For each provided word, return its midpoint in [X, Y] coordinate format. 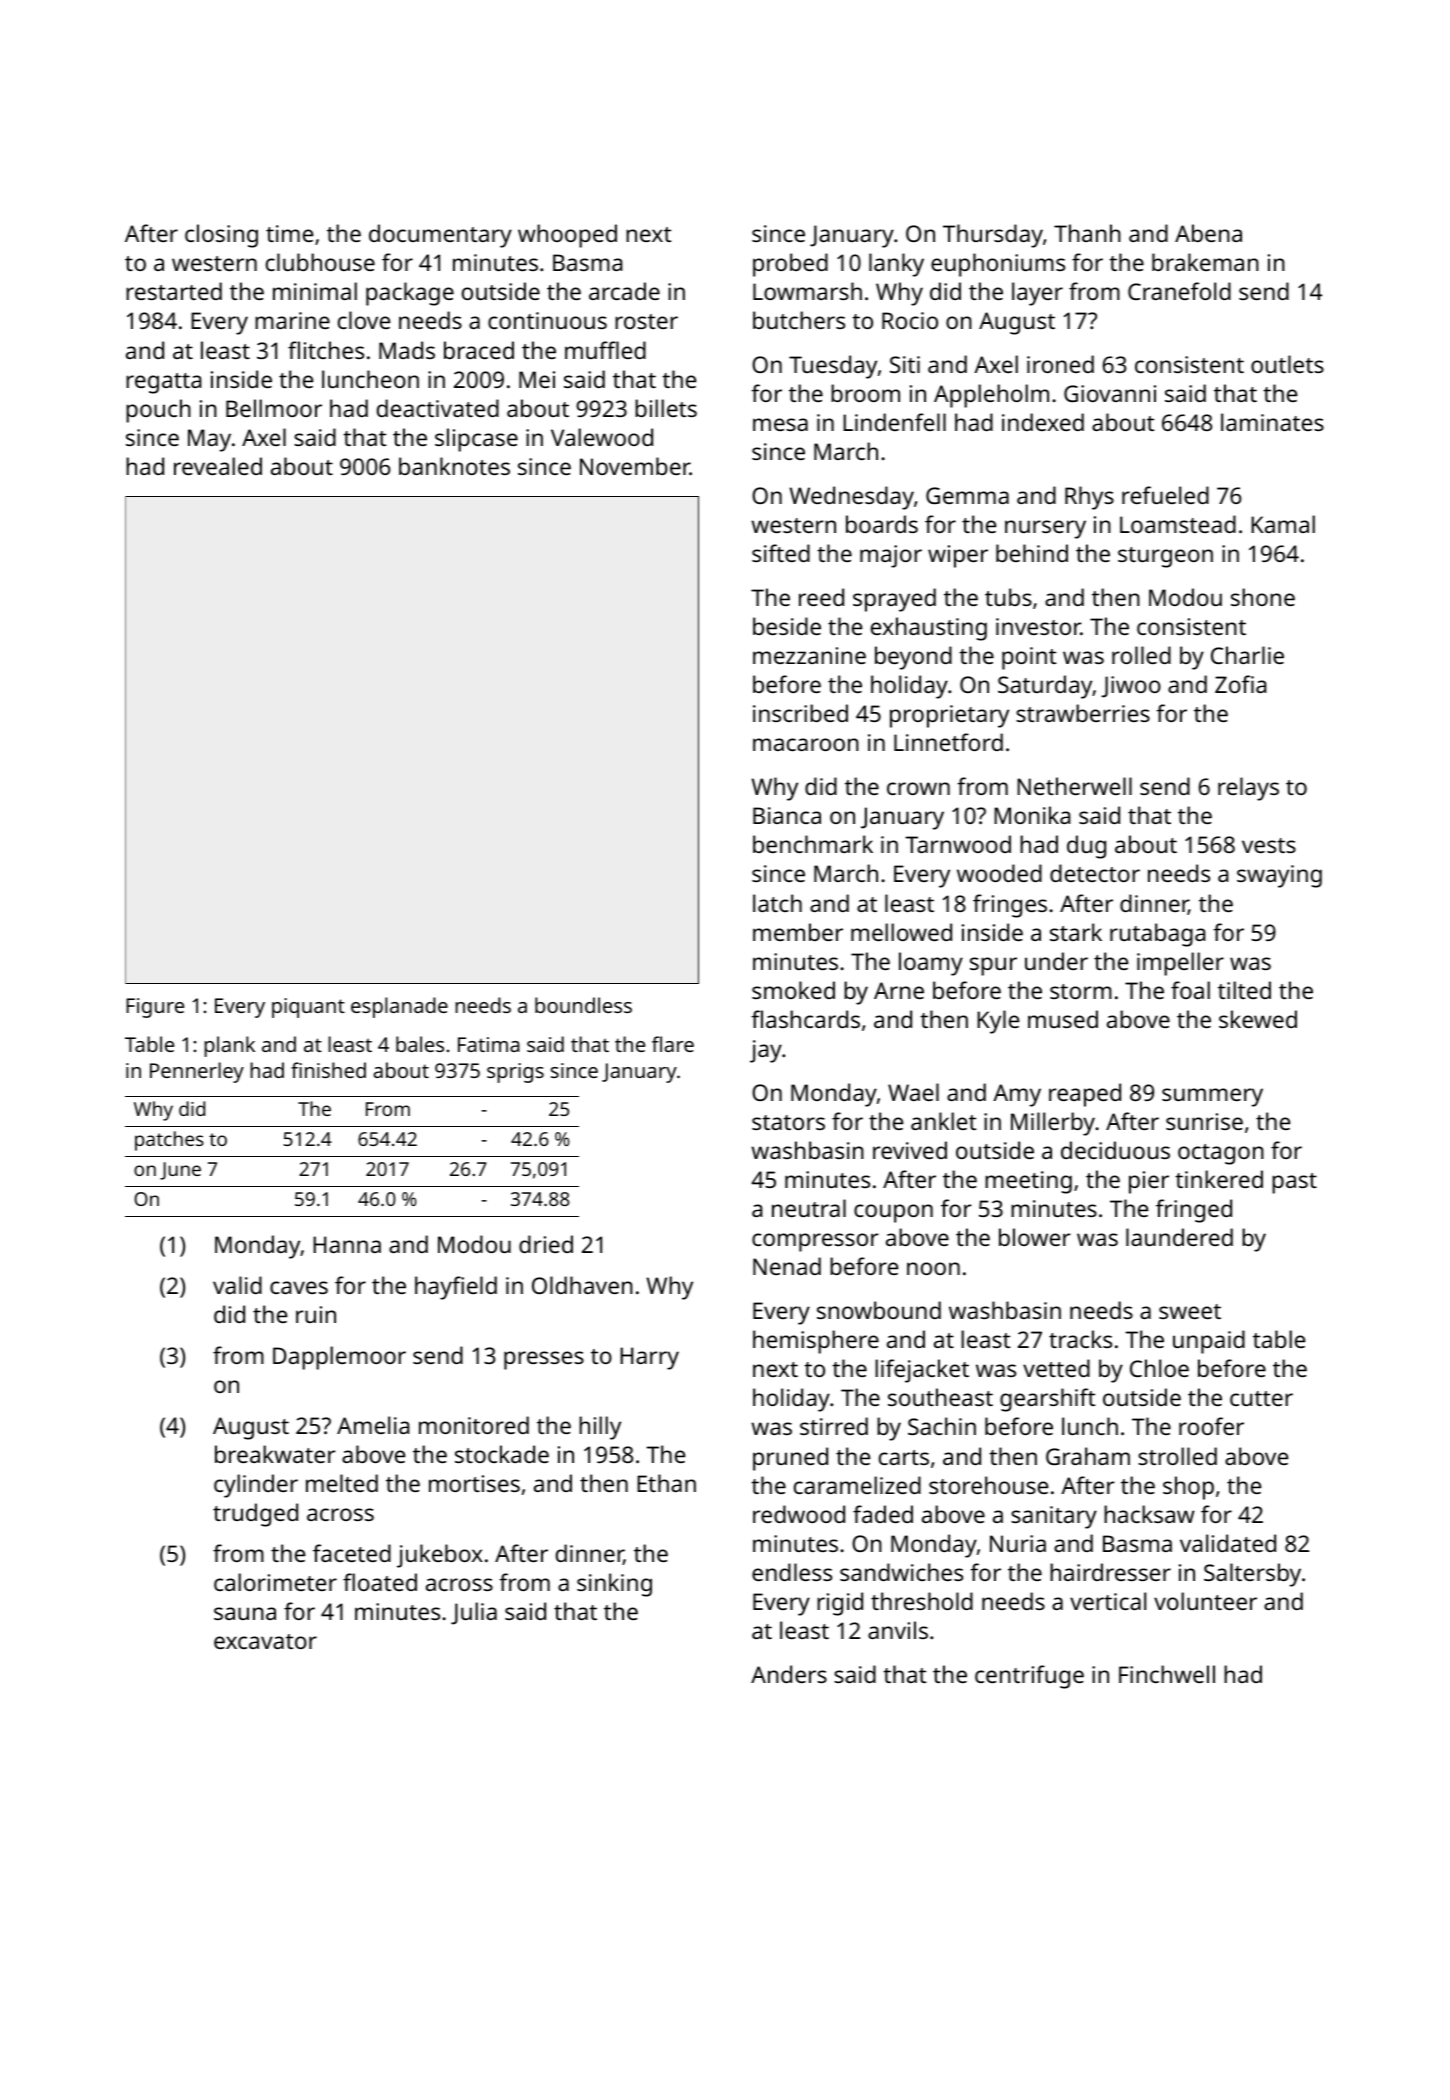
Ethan [666, 1483]
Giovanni [1110, 393]
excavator [265, 1641]
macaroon [806, 744]
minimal [315, 291]
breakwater [275, 1454]
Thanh [1087, 233]
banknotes [454, 466]
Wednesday [852, 498]
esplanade [399, 1007]
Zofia [1241, 684]
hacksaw [1149, 1514]
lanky [896, 265]
